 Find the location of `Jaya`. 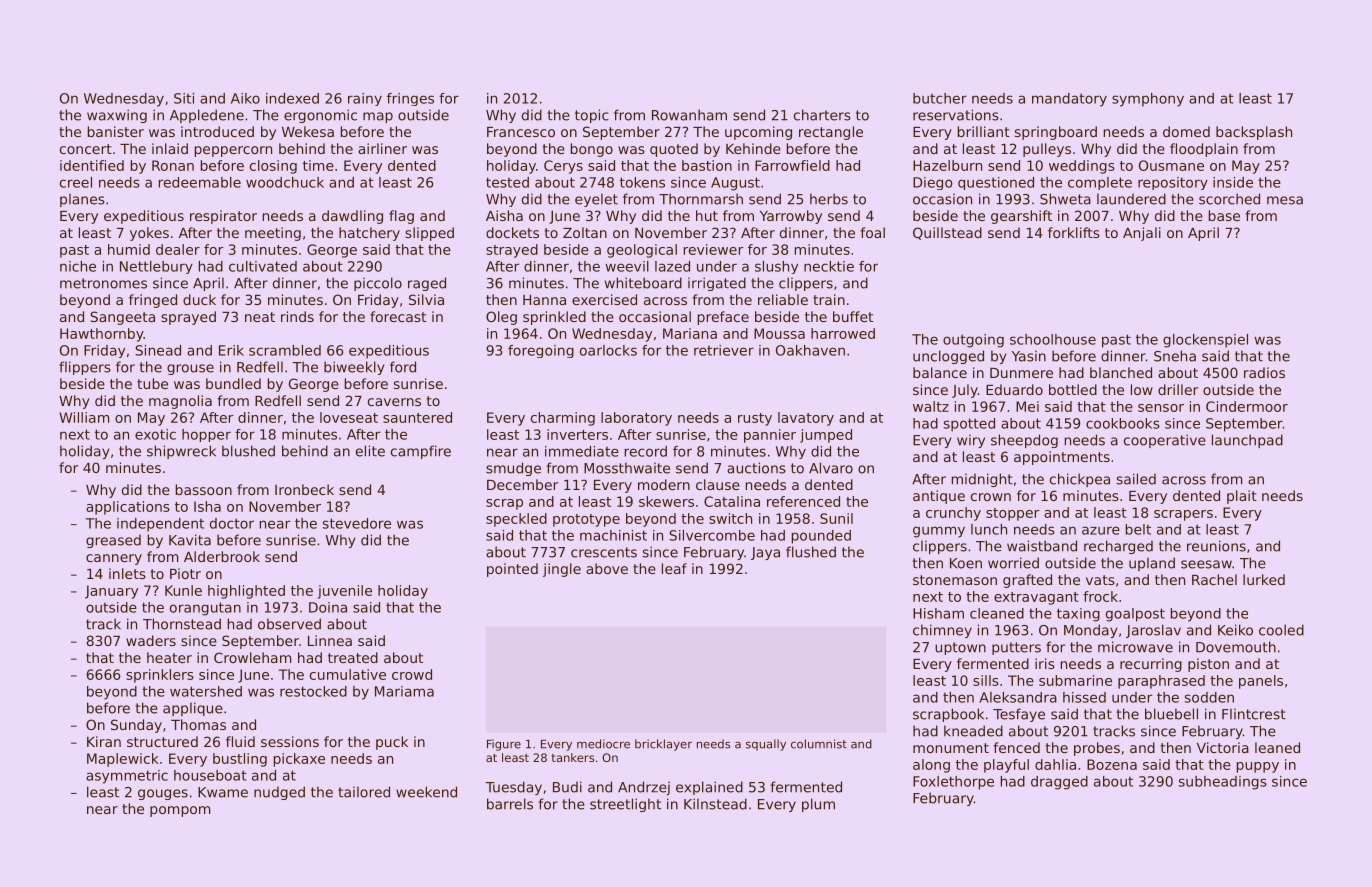

Jaya is located at coordinates (765, 553).
